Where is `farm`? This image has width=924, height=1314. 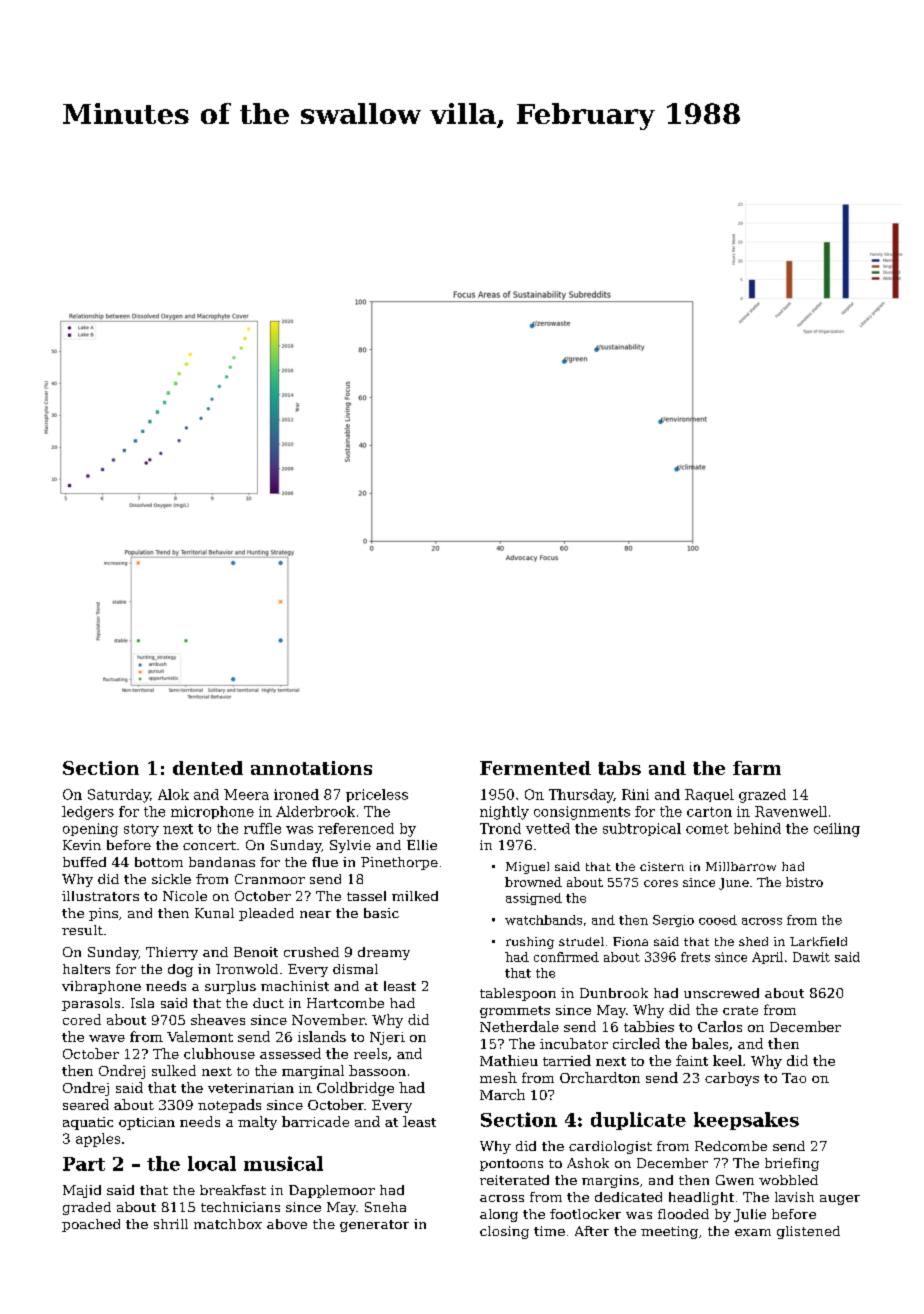
farm is located at coordinates (757, 768).
